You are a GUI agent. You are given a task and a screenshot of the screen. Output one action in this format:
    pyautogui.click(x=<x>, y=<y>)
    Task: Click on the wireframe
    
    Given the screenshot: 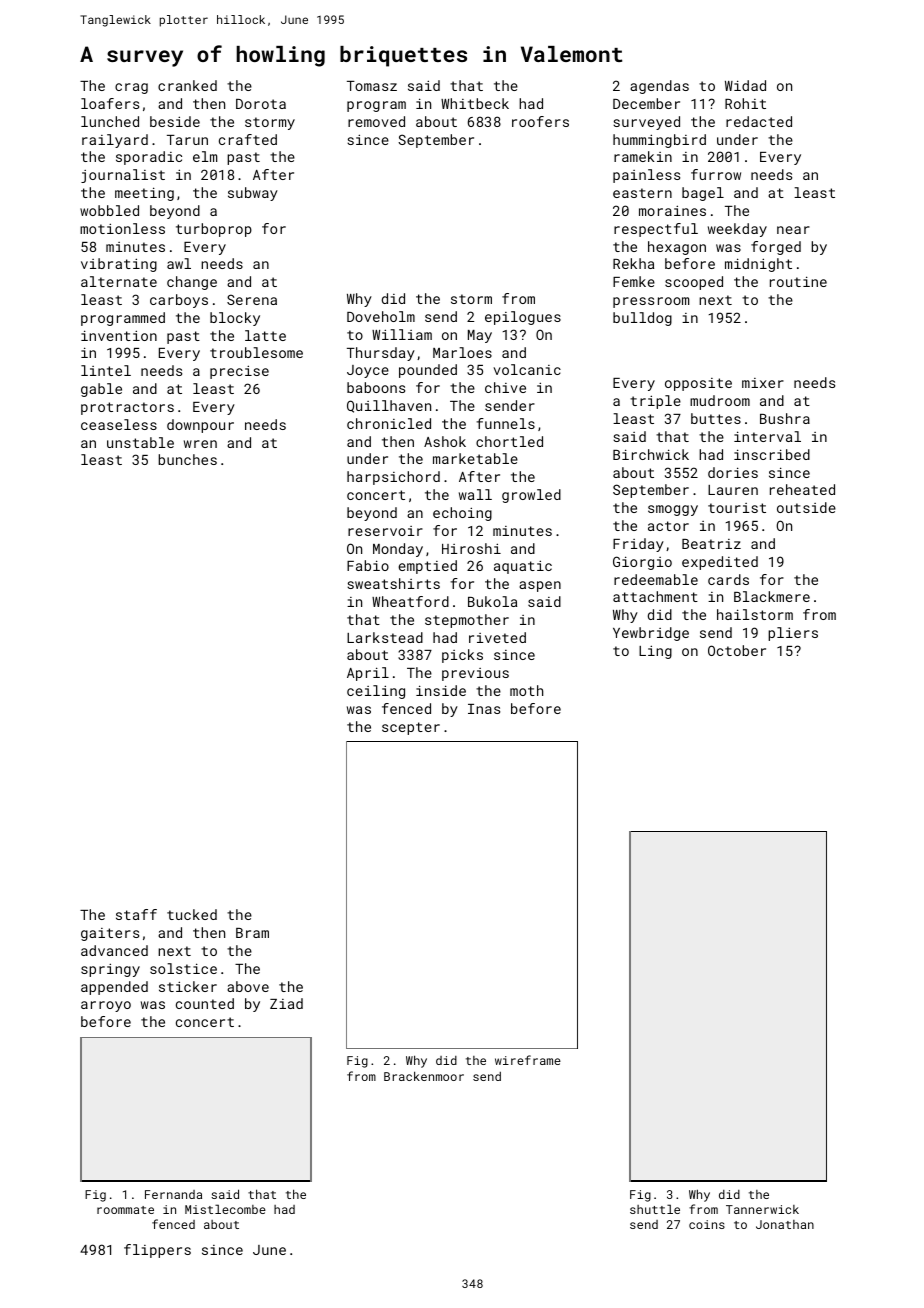 What is the action you would take?
    pyautogui.click(x=528, y=1060)
